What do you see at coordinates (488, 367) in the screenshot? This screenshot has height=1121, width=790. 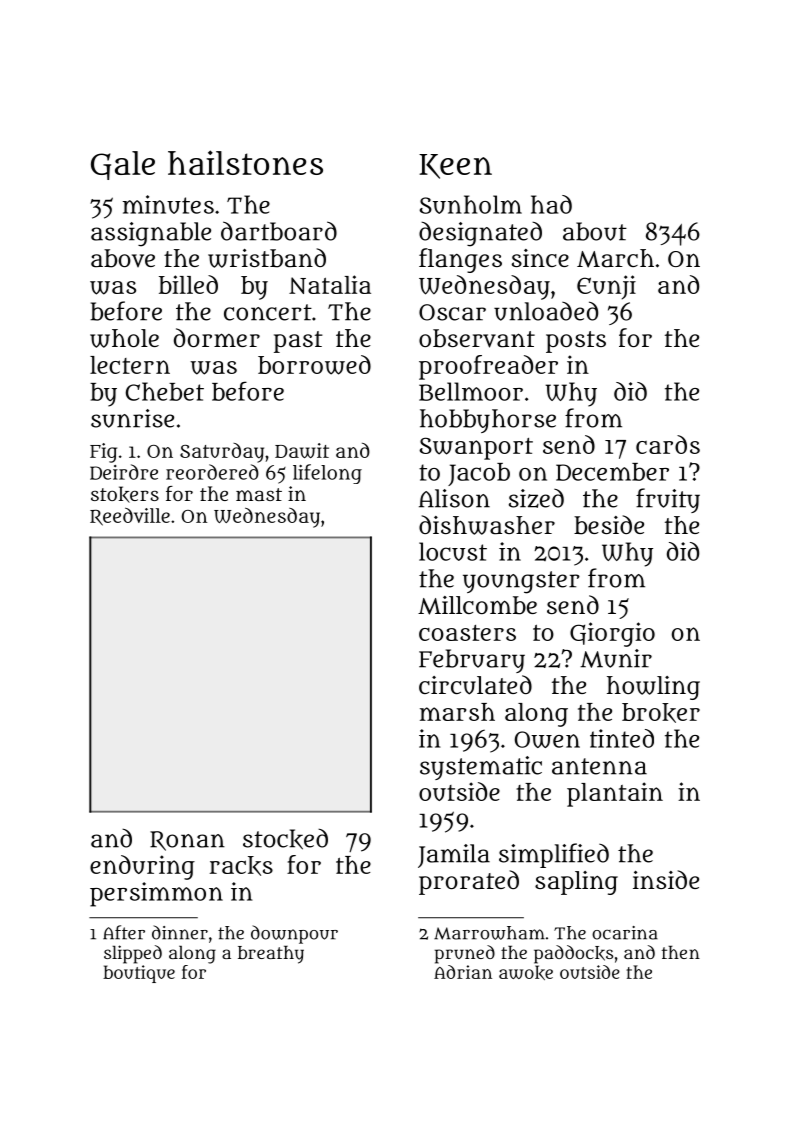 I see `proofreader` at bounding box center [488, 367].
